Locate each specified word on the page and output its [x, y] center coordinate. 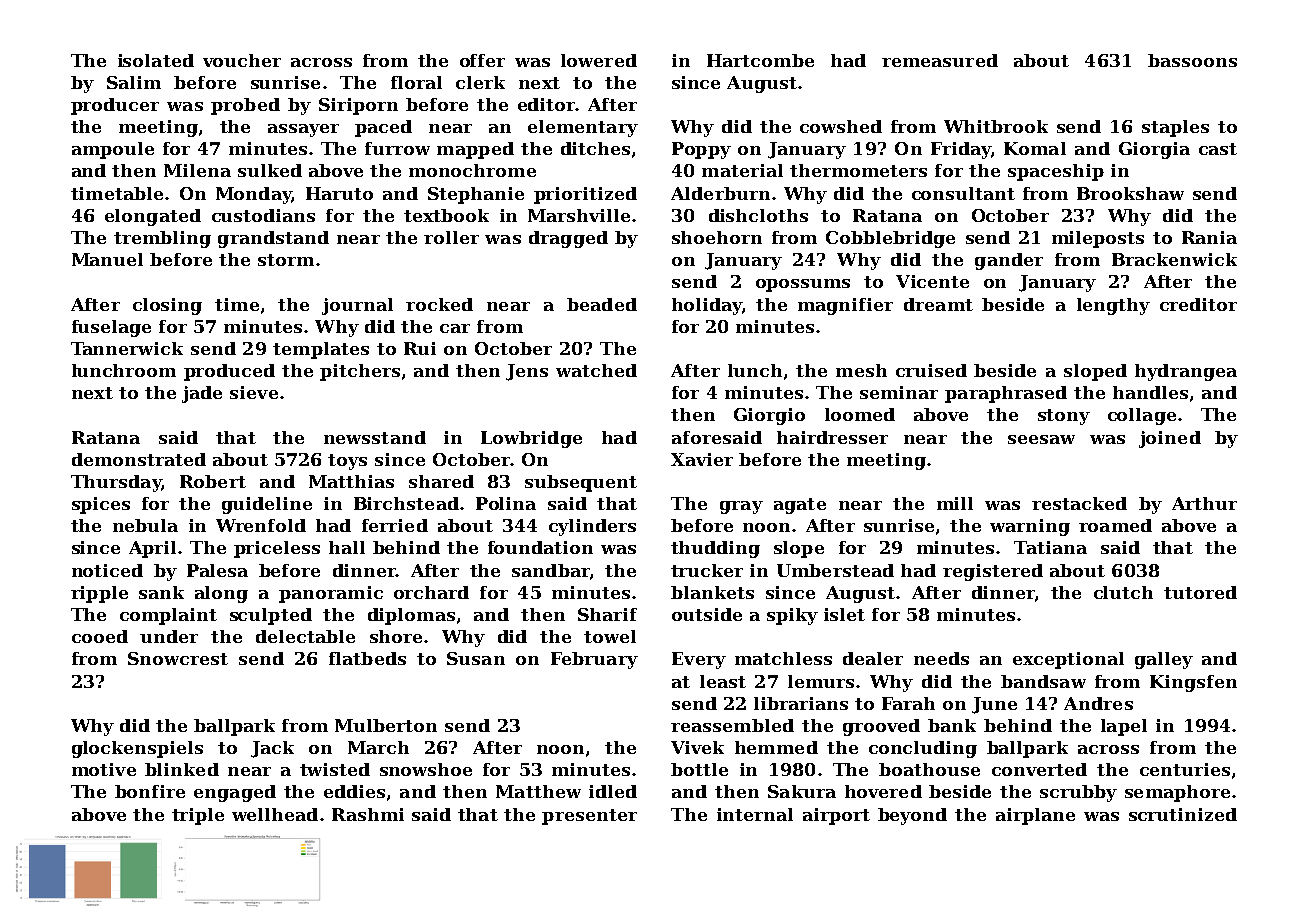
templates [321, 350]
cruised [931, 370]
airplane [1035, 816]
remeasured [940, 60]
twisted [335, 769]
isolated [156, 60]
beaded [602, 304]
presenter [589, 817]
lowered [599, 60]
